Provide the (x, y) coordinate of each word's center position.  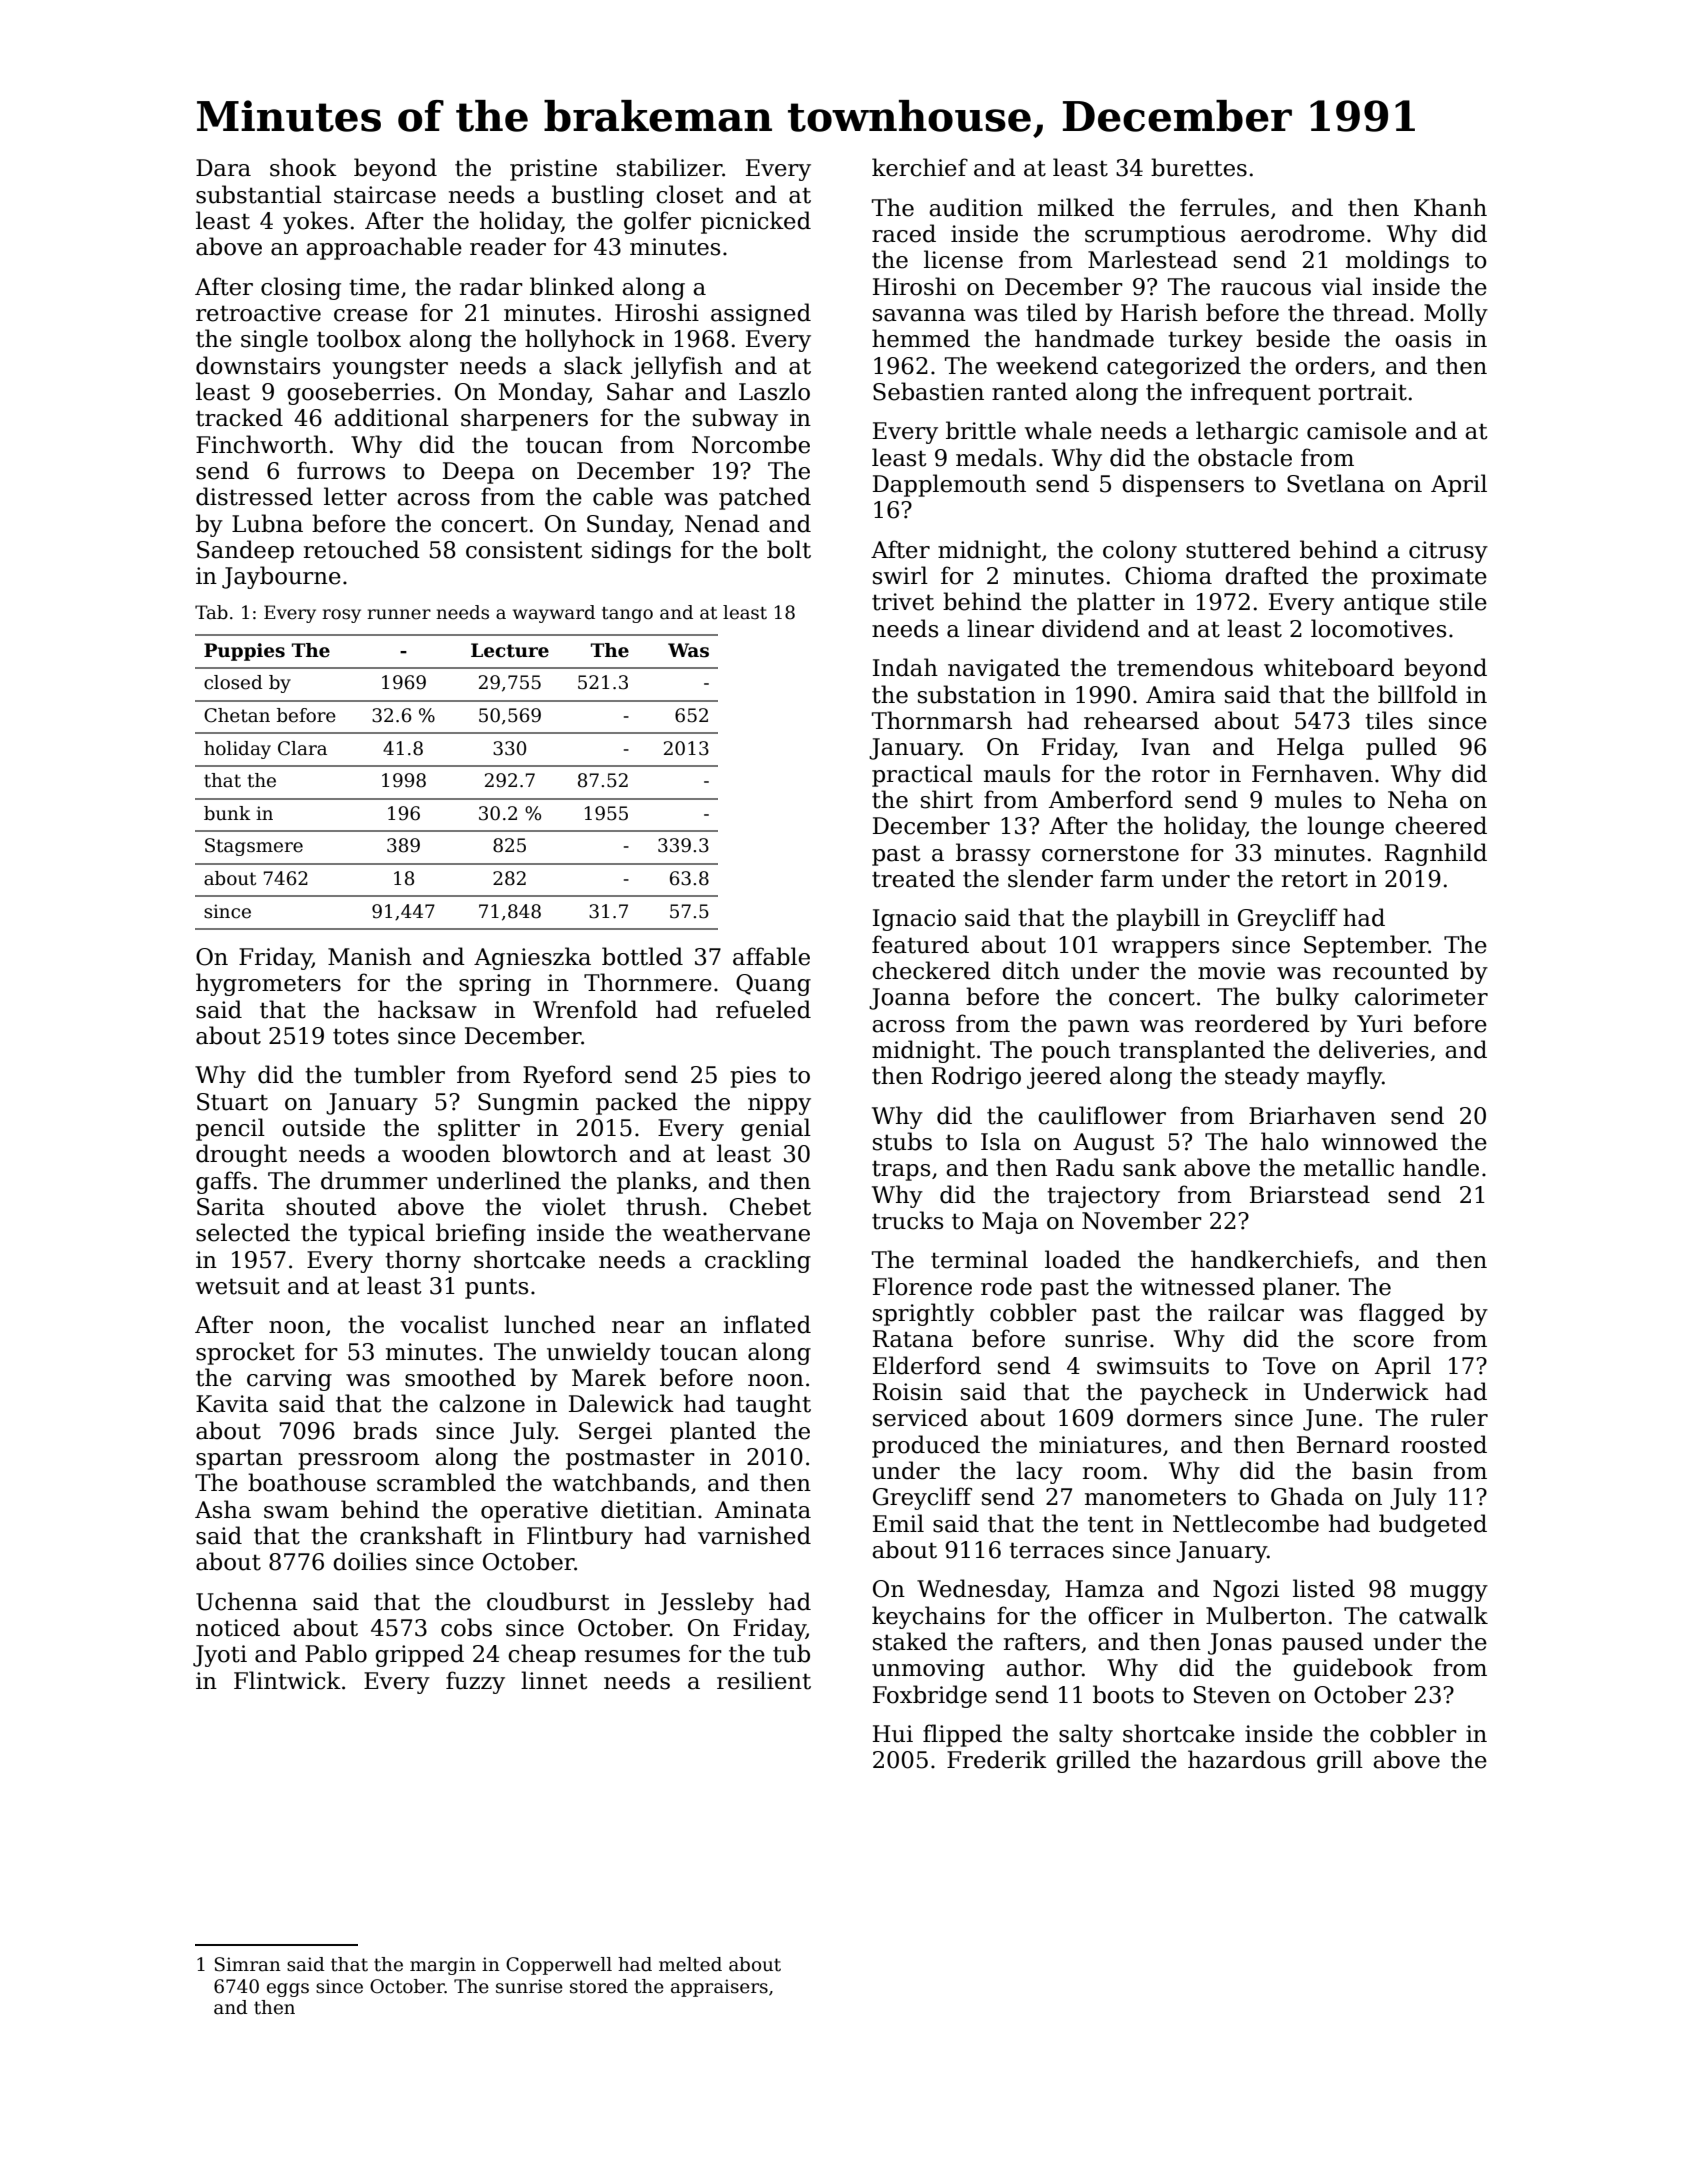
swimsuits (1153, 1366)
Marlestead (1153, 259)
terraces (1056, 1550)
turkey (1205, 340)
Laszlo (774, 391)
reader (508, 246)
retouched (362, 549)
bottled (642, 956)
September (1366, 946)
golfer (657, 222)
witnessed (1197, 1286)
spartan (239, 1459)
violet (574, 1206)
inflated (767, 1324)
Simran (248, 1964)
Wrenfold (585, 1009)
